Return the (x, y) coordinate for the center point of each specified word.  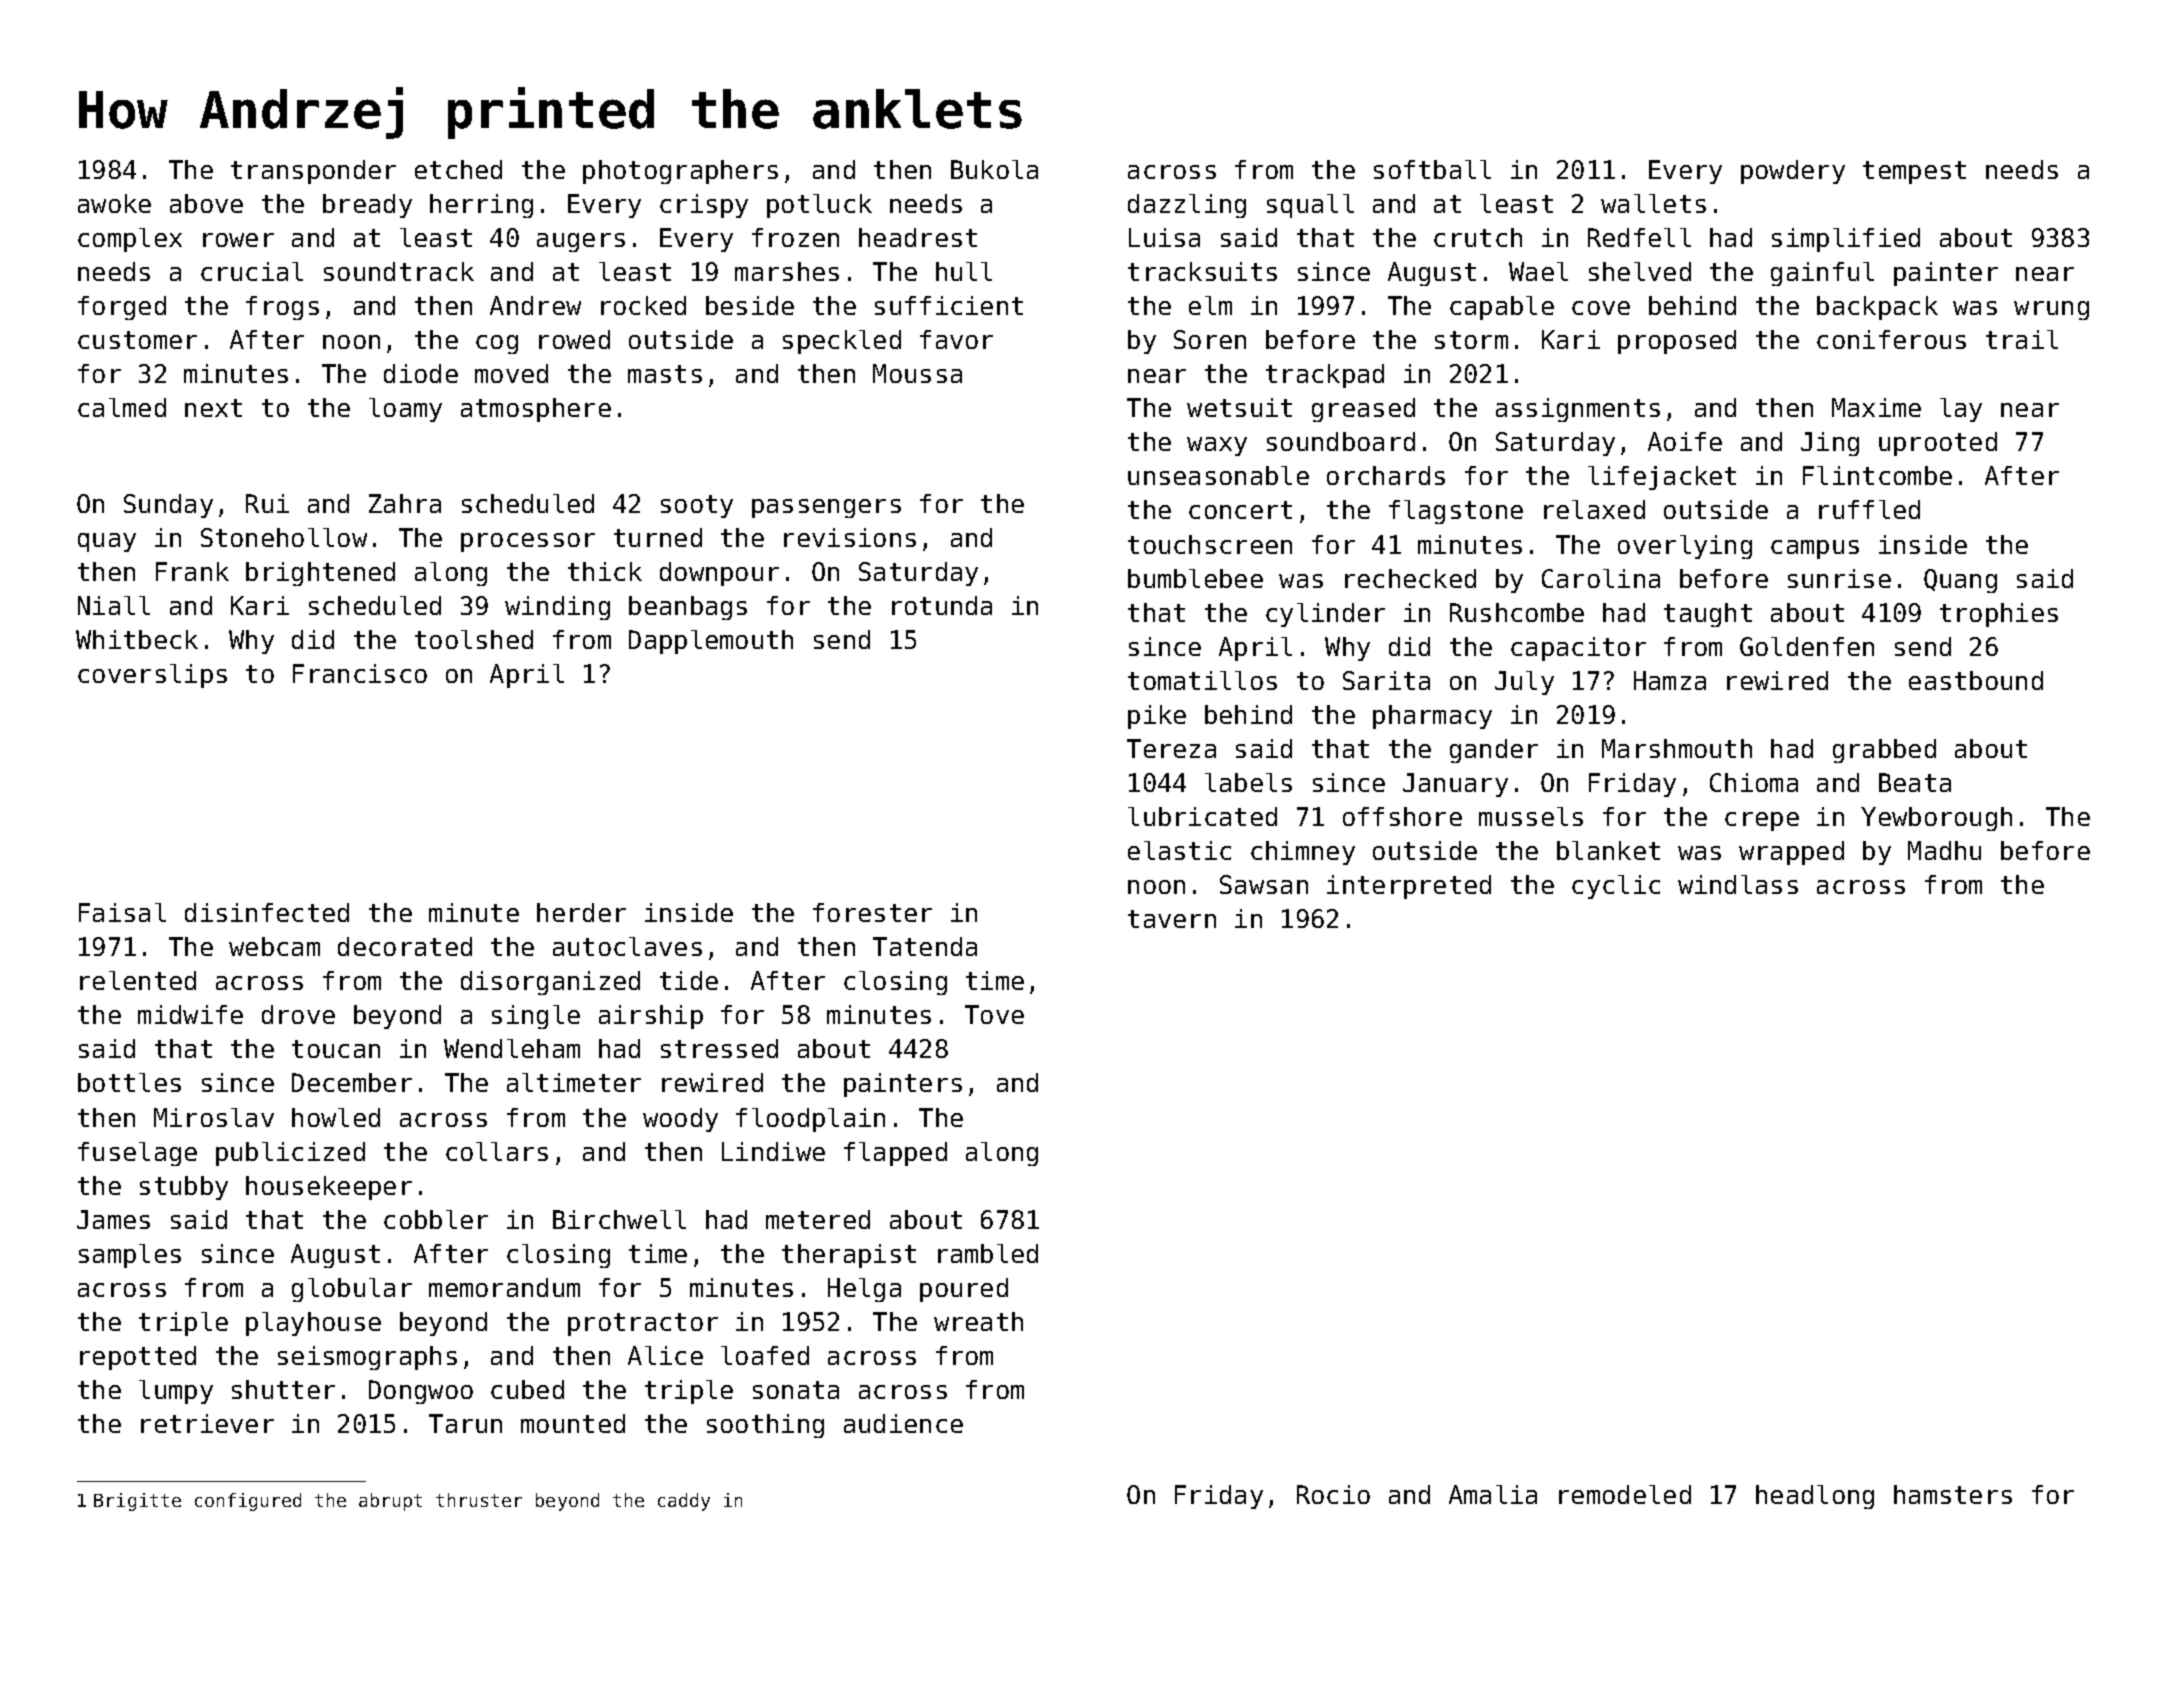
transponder (313, 172)
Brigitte (137, 1502)
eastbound (1976, 680)
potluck (819, 206)
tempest (1914, 172)
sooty (697, 506)
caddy (684, 1502)
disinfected (267, 912)
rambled (988, 1253)
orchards (1386, 475)
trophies (1999, 615)
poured (964, 1290)
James (113, 1219)
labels (1248, 782)
